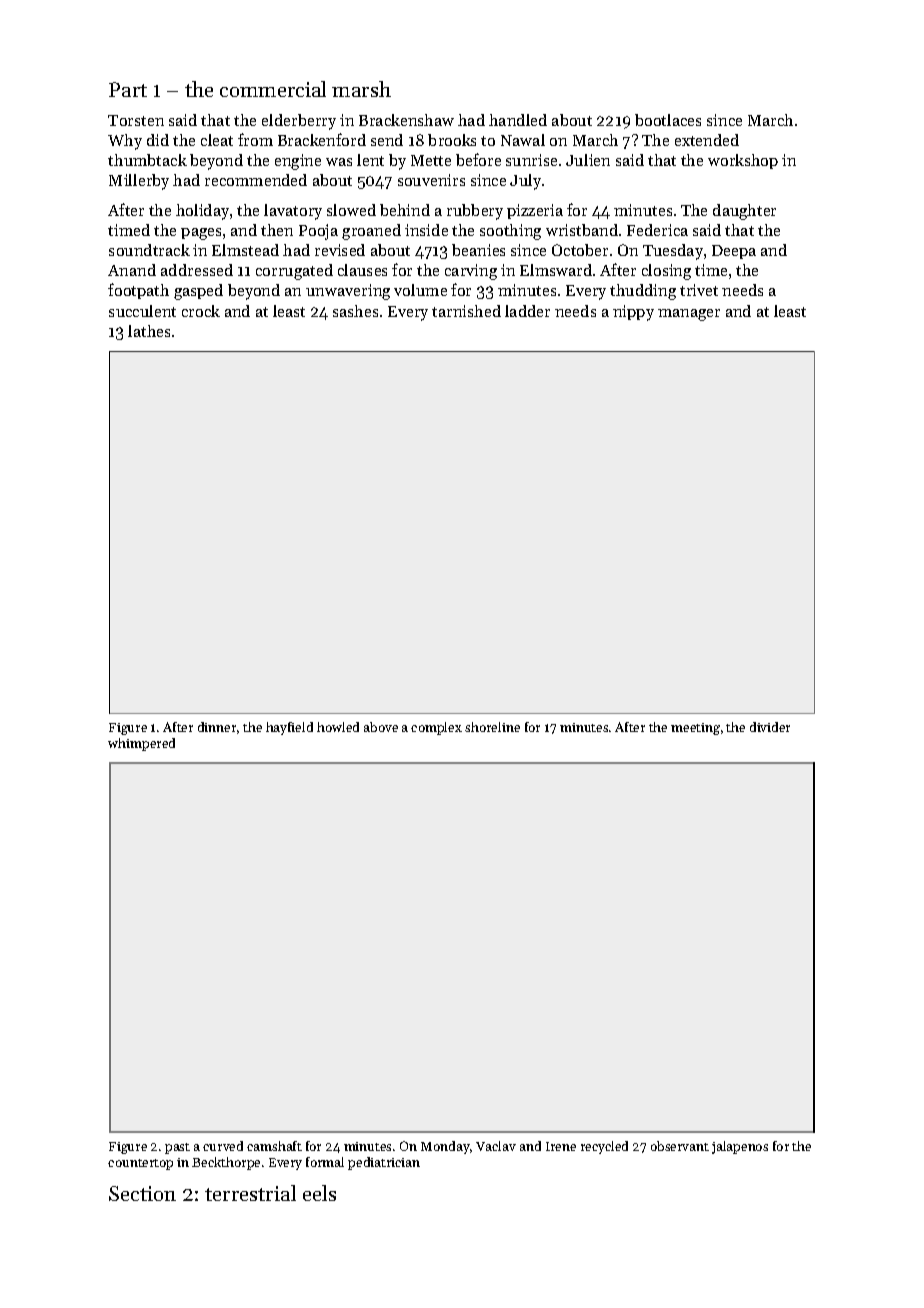 The image size is (924, 1308). I want to click on crock, so click(201, 311).
